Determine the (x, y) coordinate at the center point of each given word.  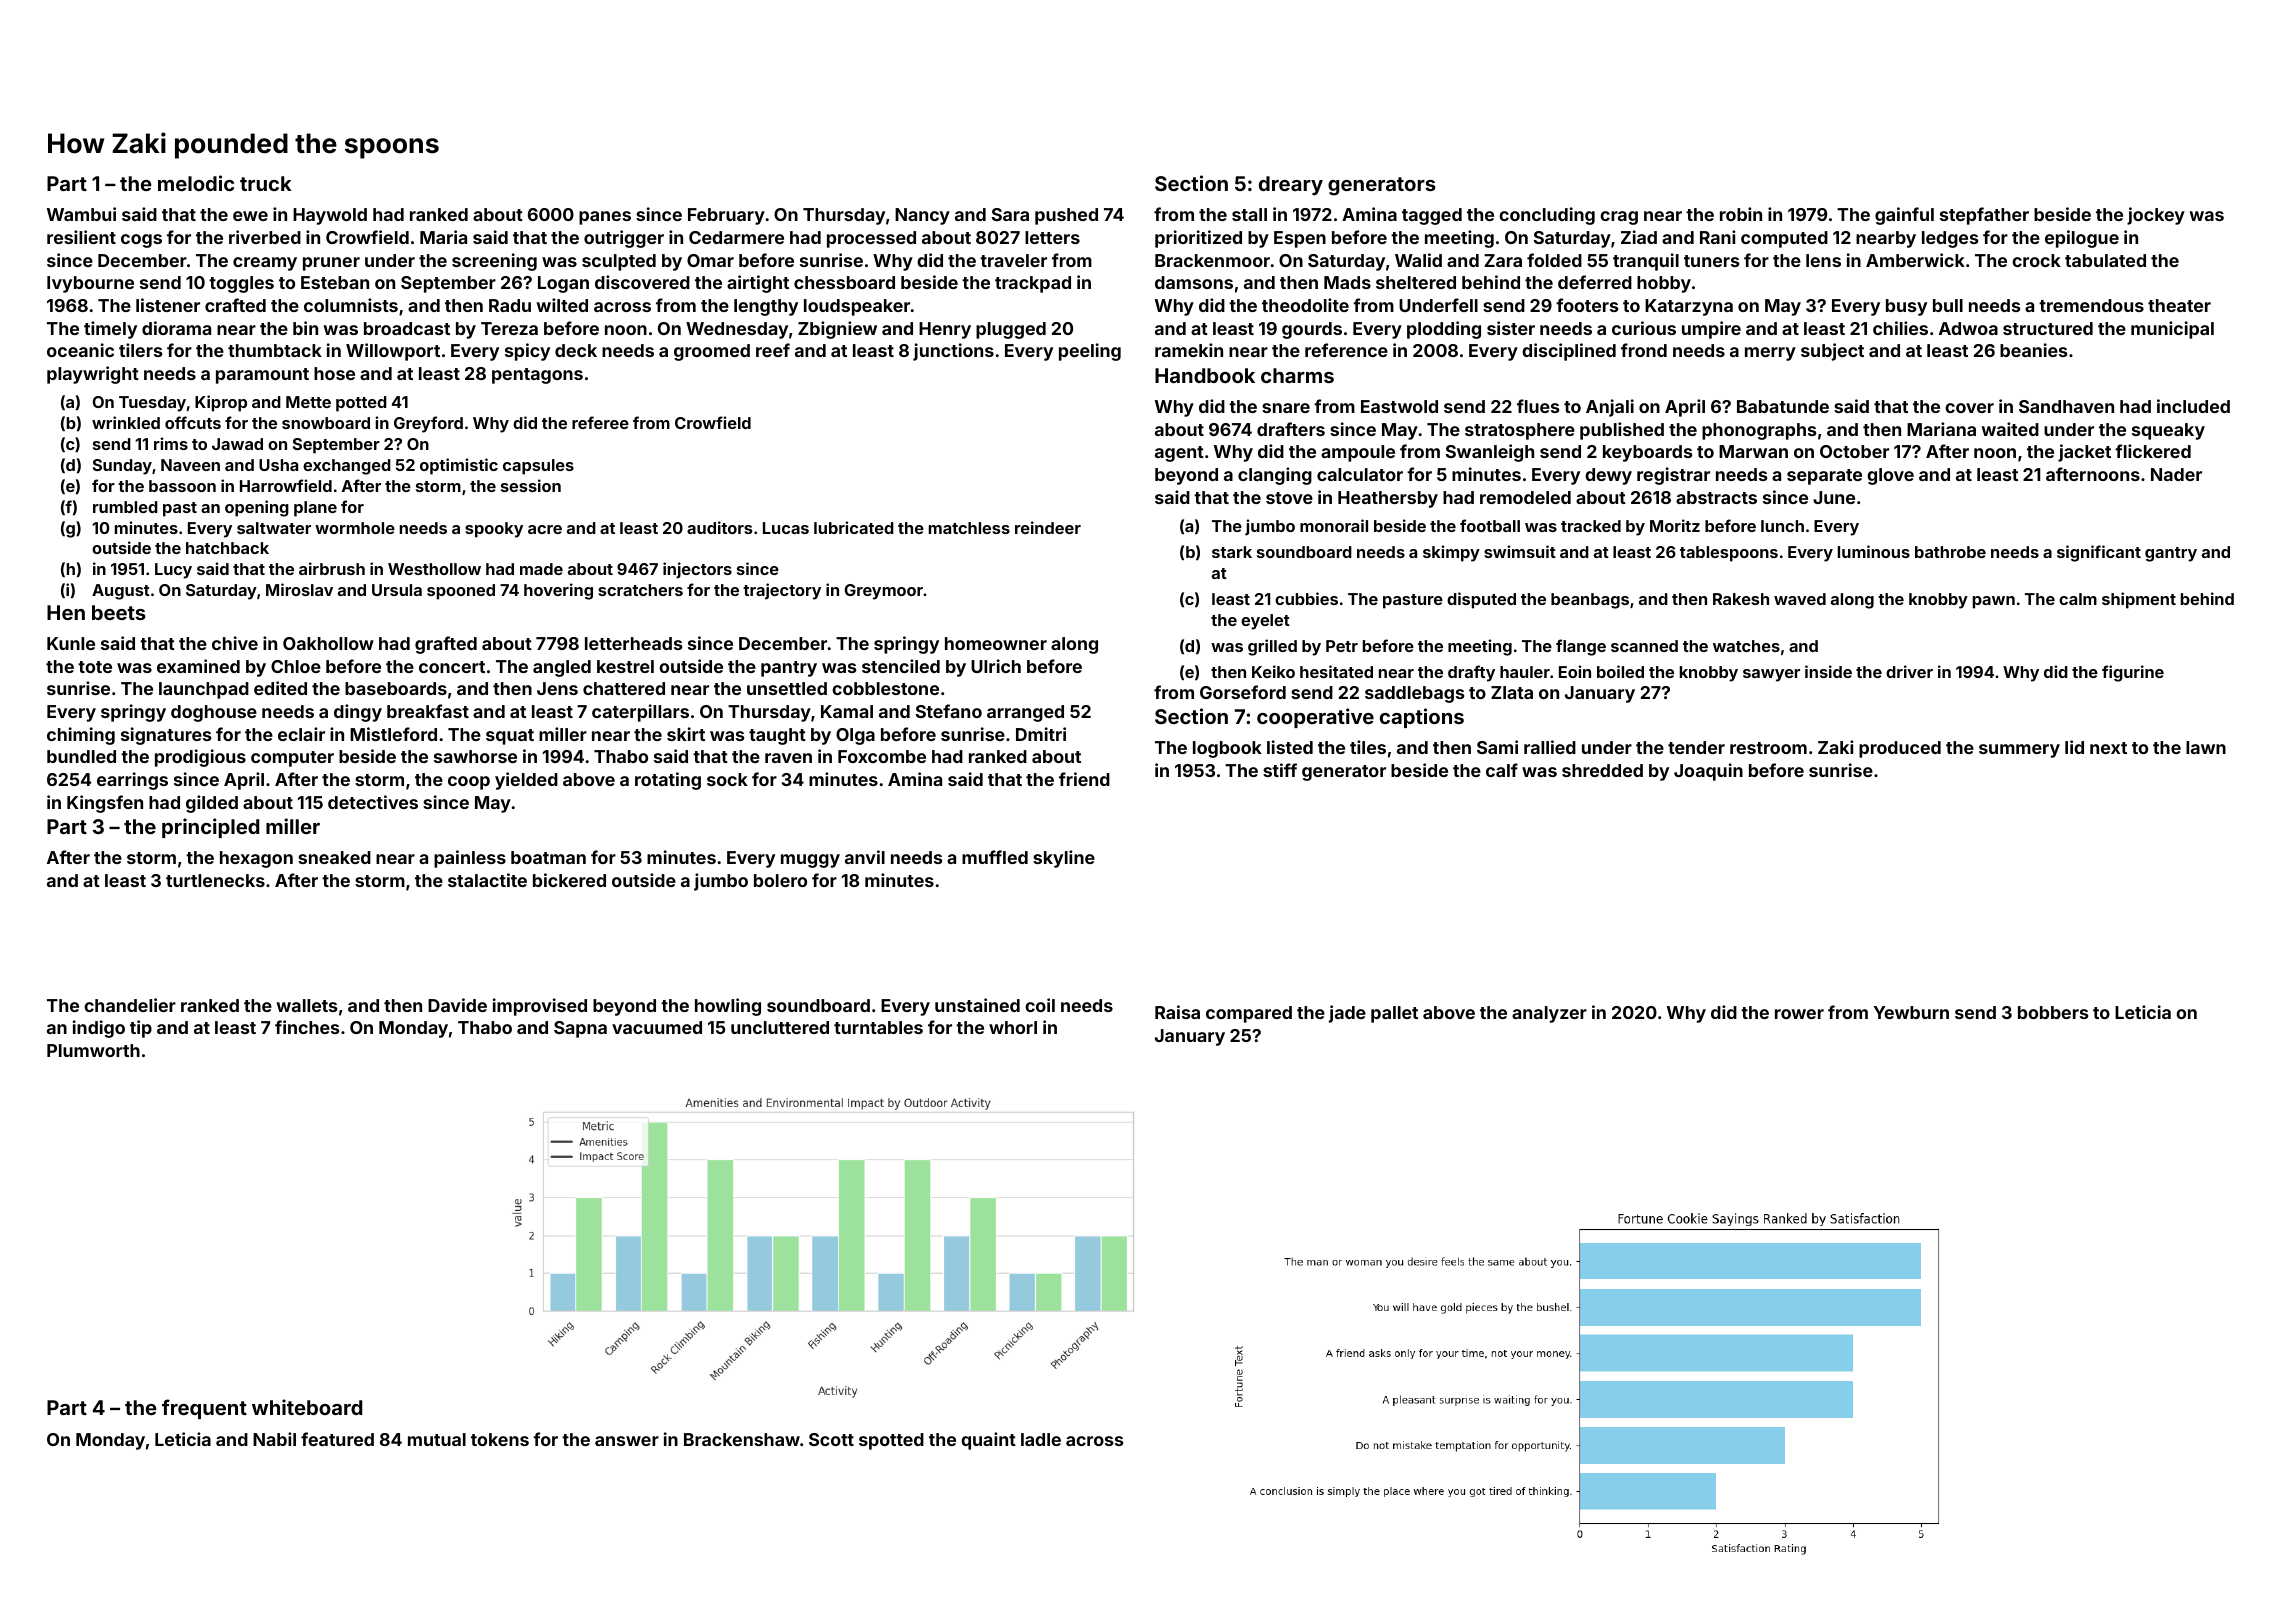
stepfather (1984, 216)
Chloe (296, 666)
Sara (1010, 214)
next (2108, 748)
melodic (196, 183)
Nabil (274, 1439)
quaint (988, 1441)
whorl (1013, 1027)
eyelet (1265, 622)
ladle (1041, 1439)
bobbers (2053, 1012)
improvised (540, 1007)
